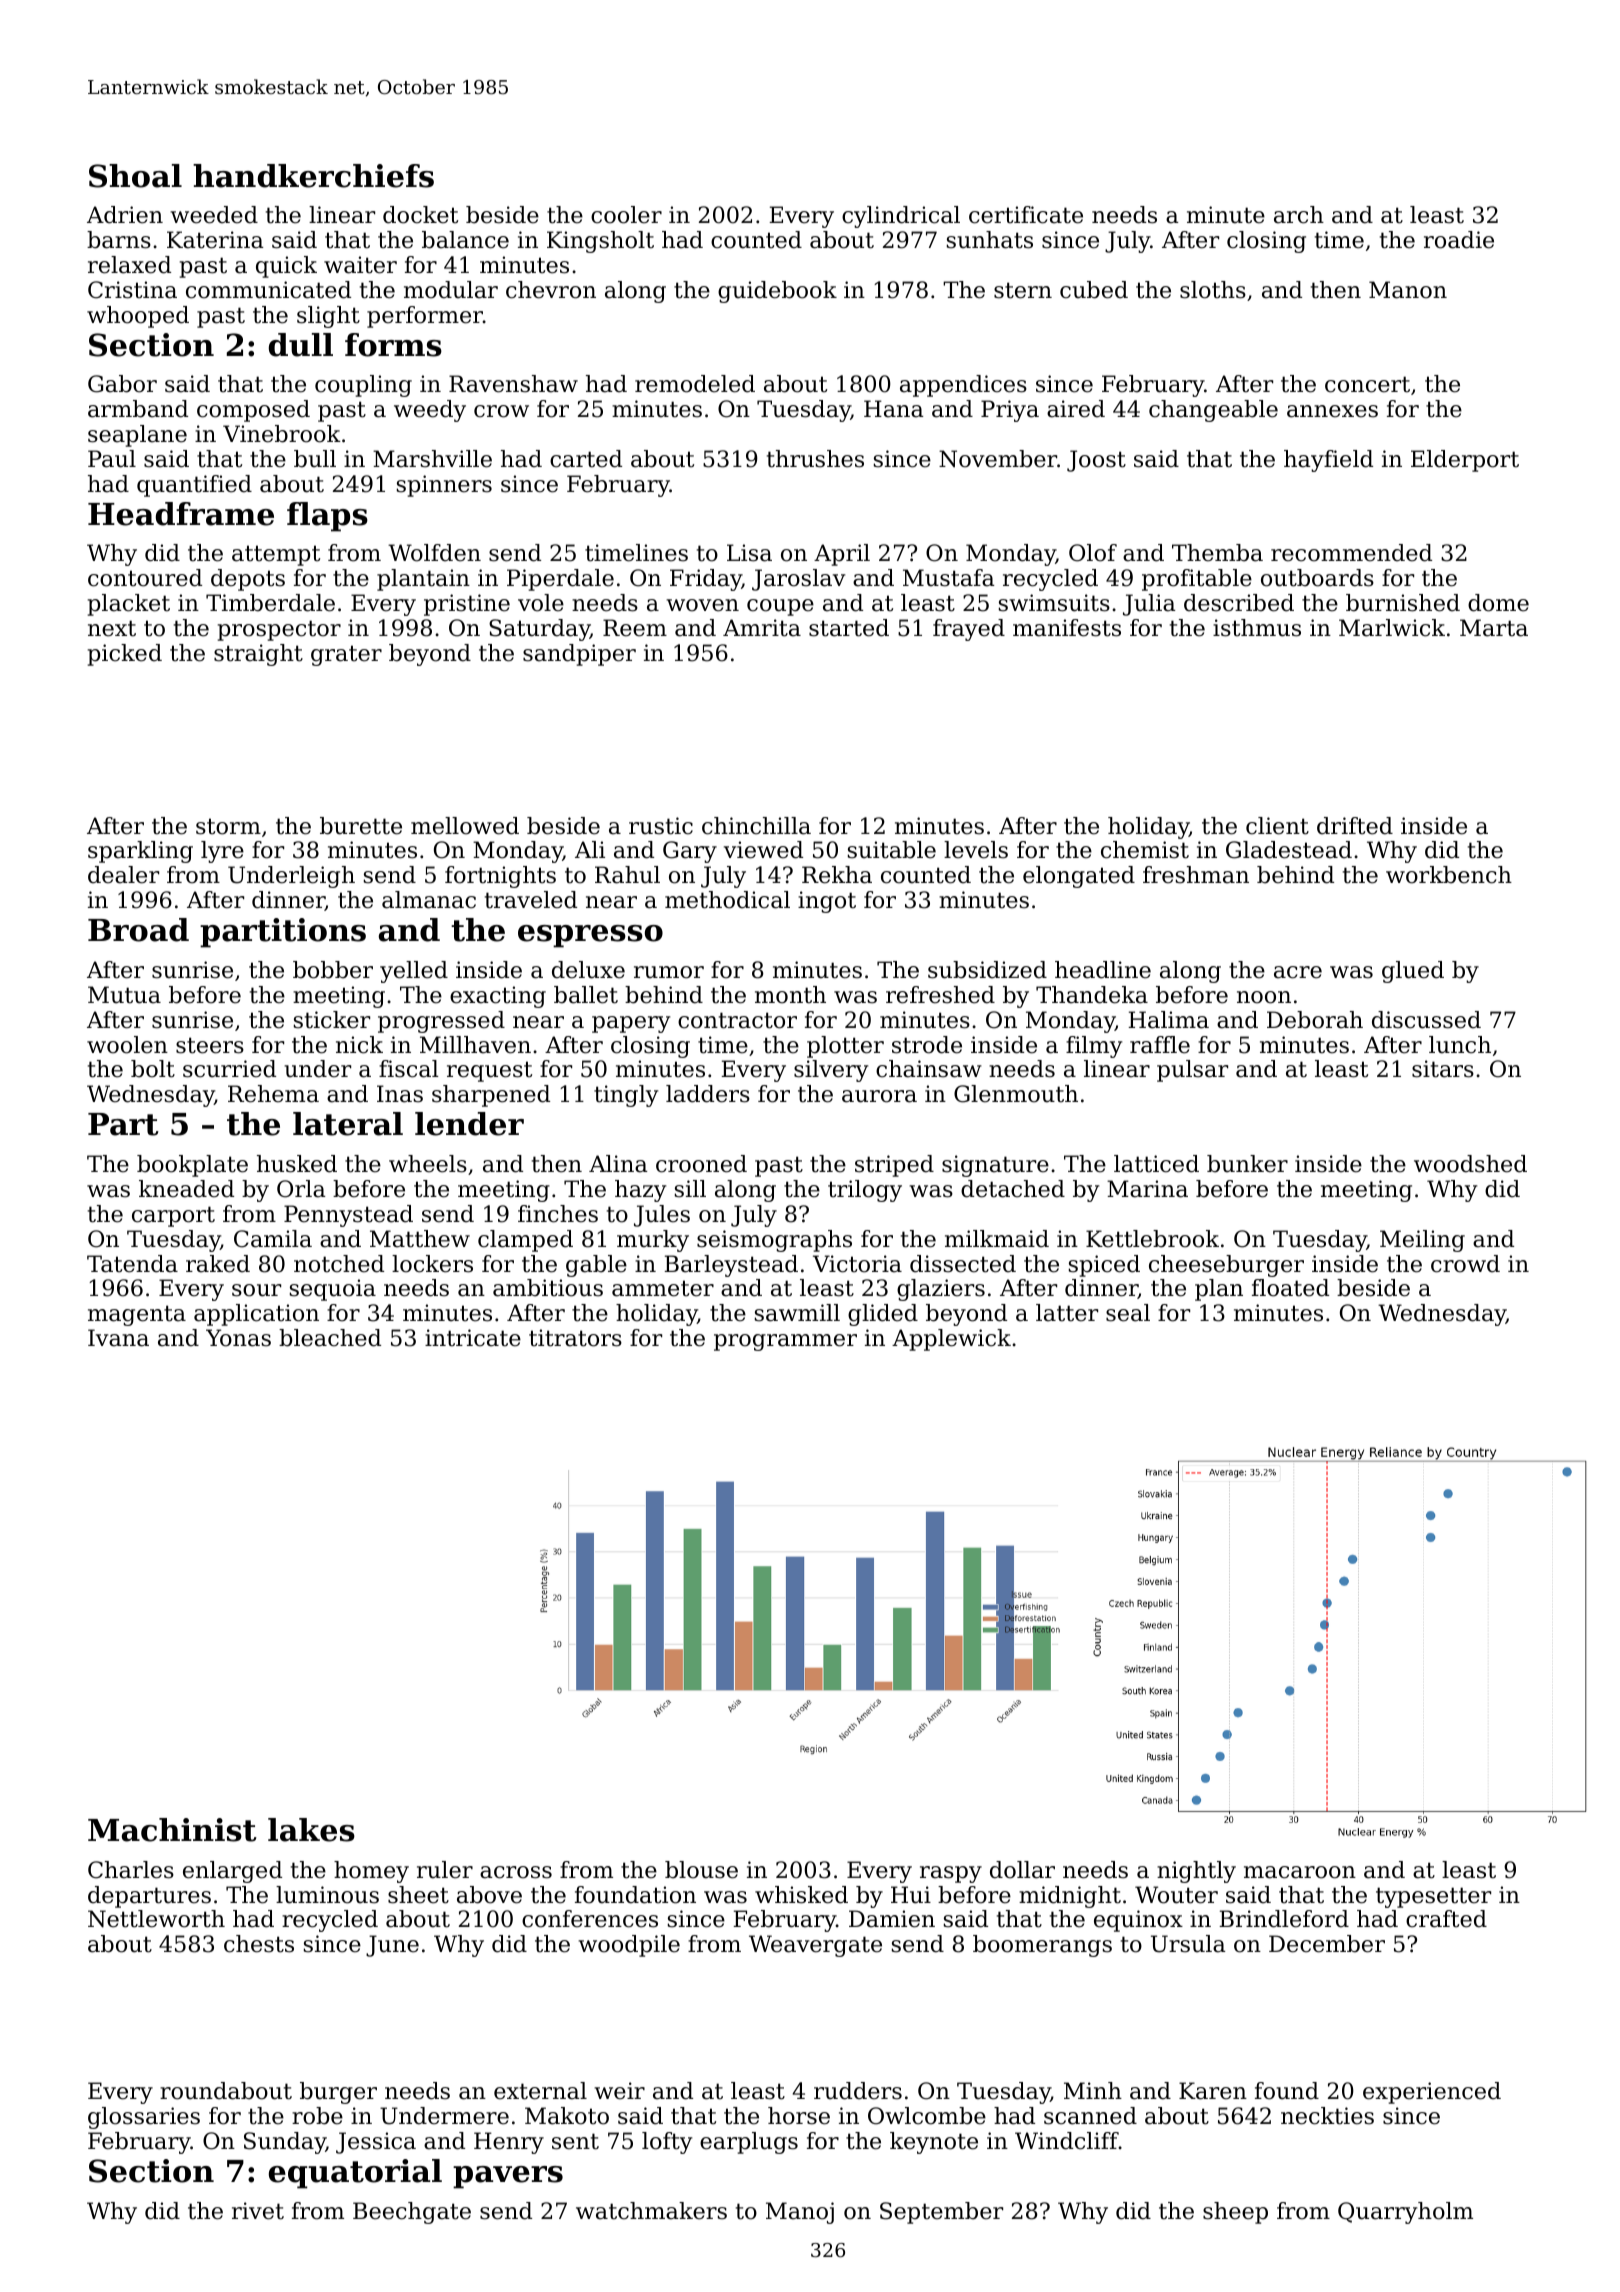 This screenshot has width=1620, height=2292. What do you see at coordinates (1235, 2213) in the screenshot?
I see `sheep` at bounding box center [1235, 2213].
